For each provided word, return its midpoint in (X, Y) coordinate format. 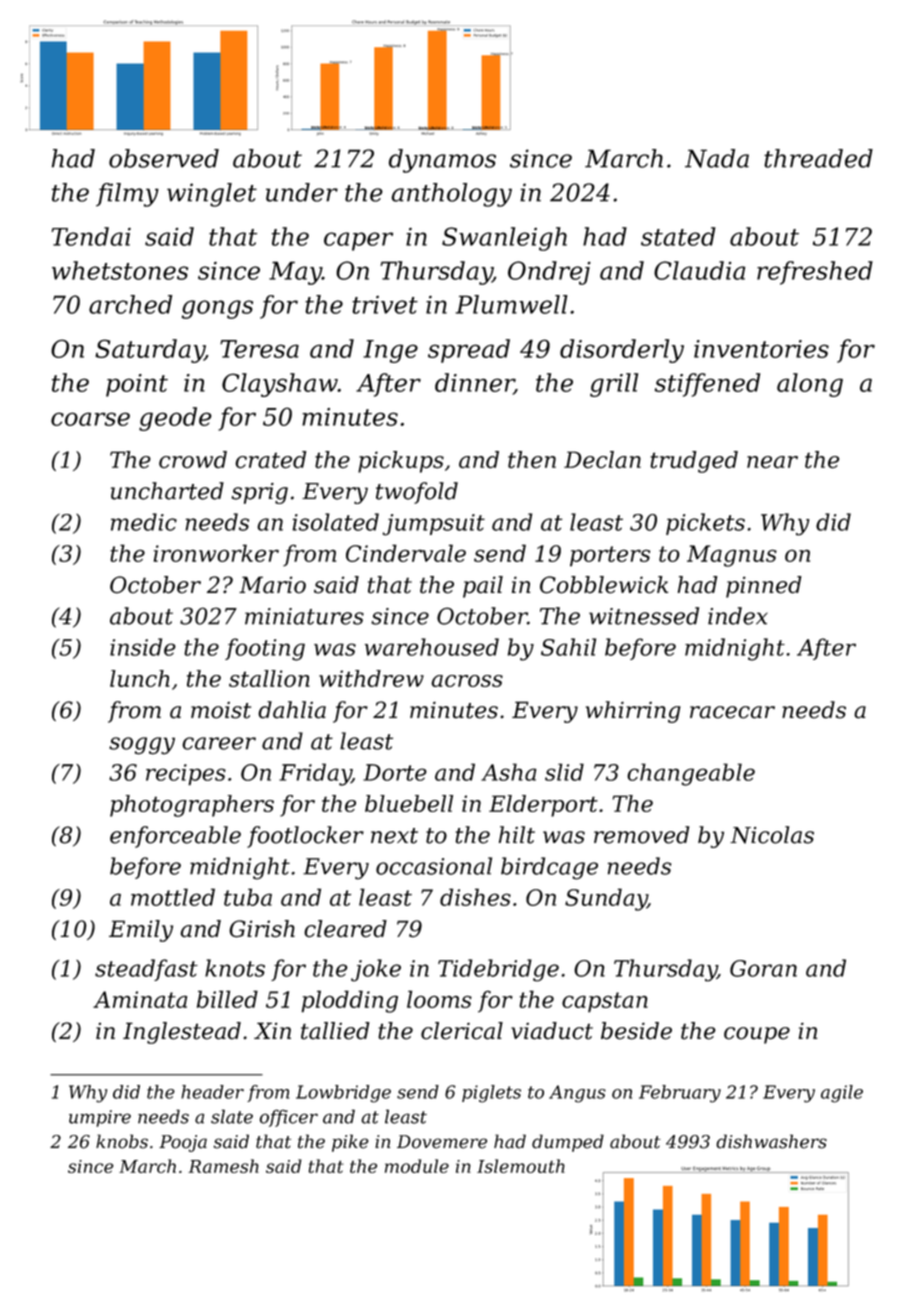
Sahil (568, 647)
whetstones (120, 270)
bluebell (409, 803)
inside (143, 647)
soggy (142, 746)
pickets (705, 524)
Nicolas (772, 835)
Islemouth (521, 1166)
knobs (122, 1141)
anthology (451, 195)
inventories (761, 349)
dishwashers (772, 1141)
